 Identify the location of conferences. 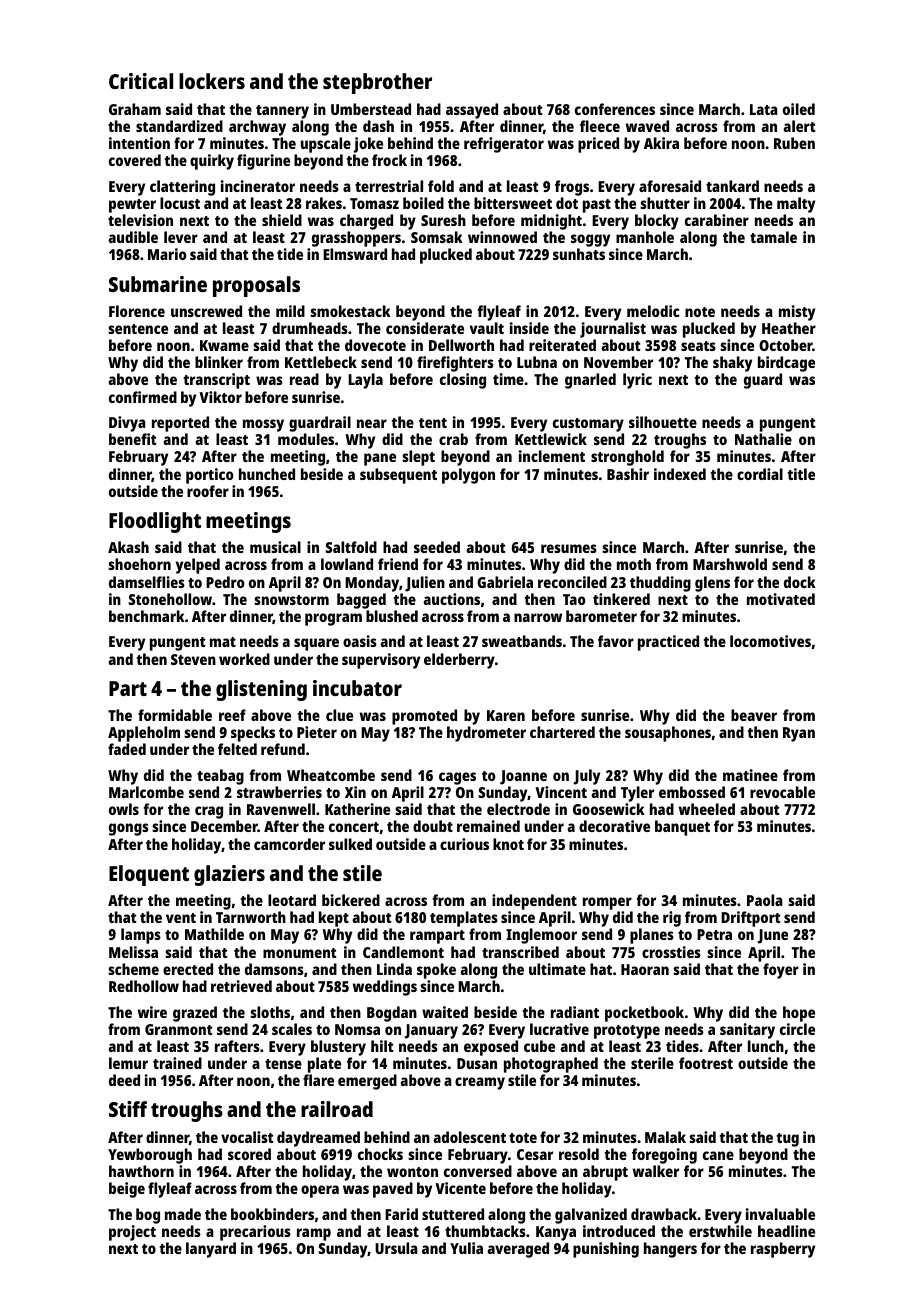
(615, 109).
